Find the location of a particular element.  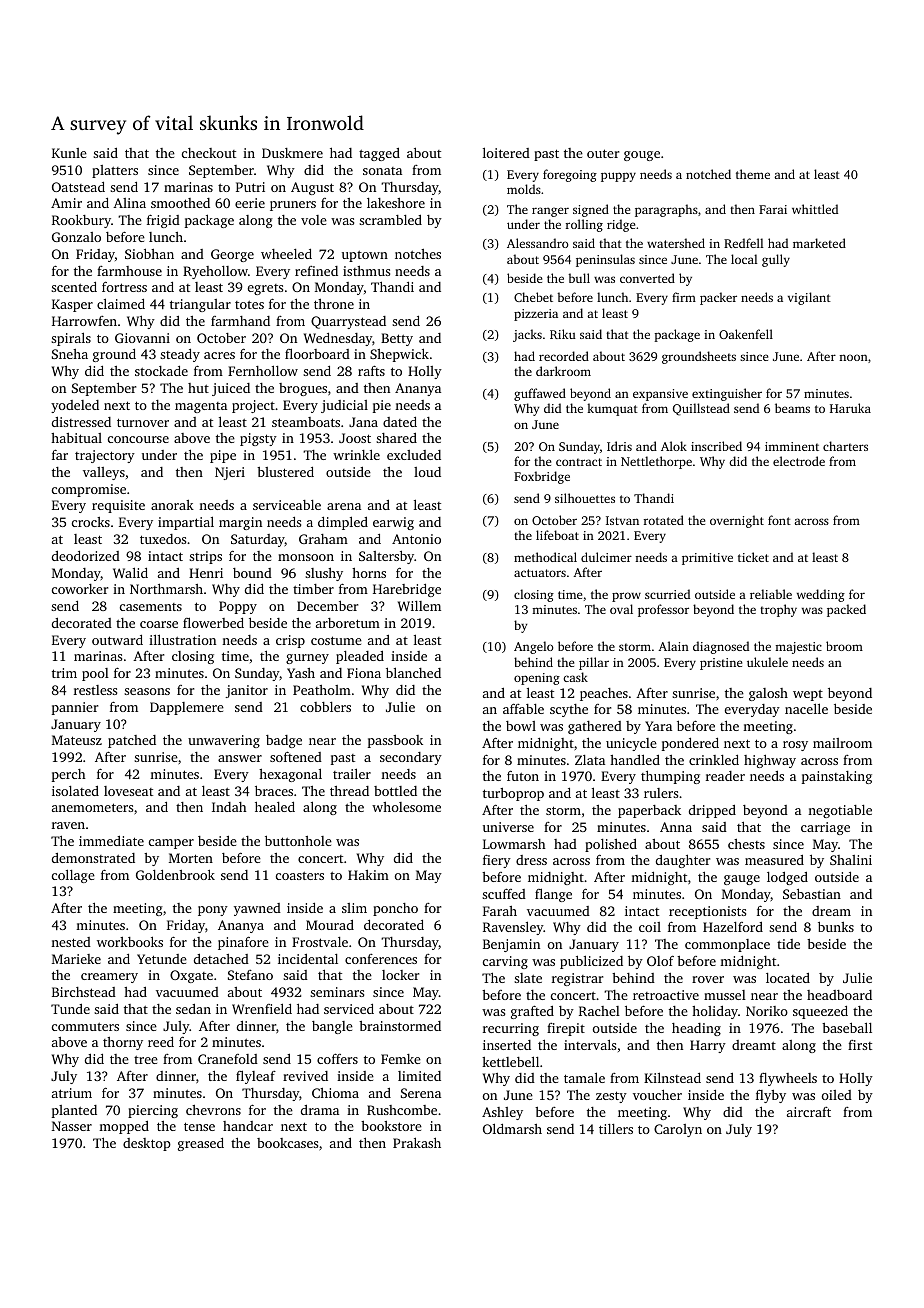

majestic is located at coordinates (798, 648).
